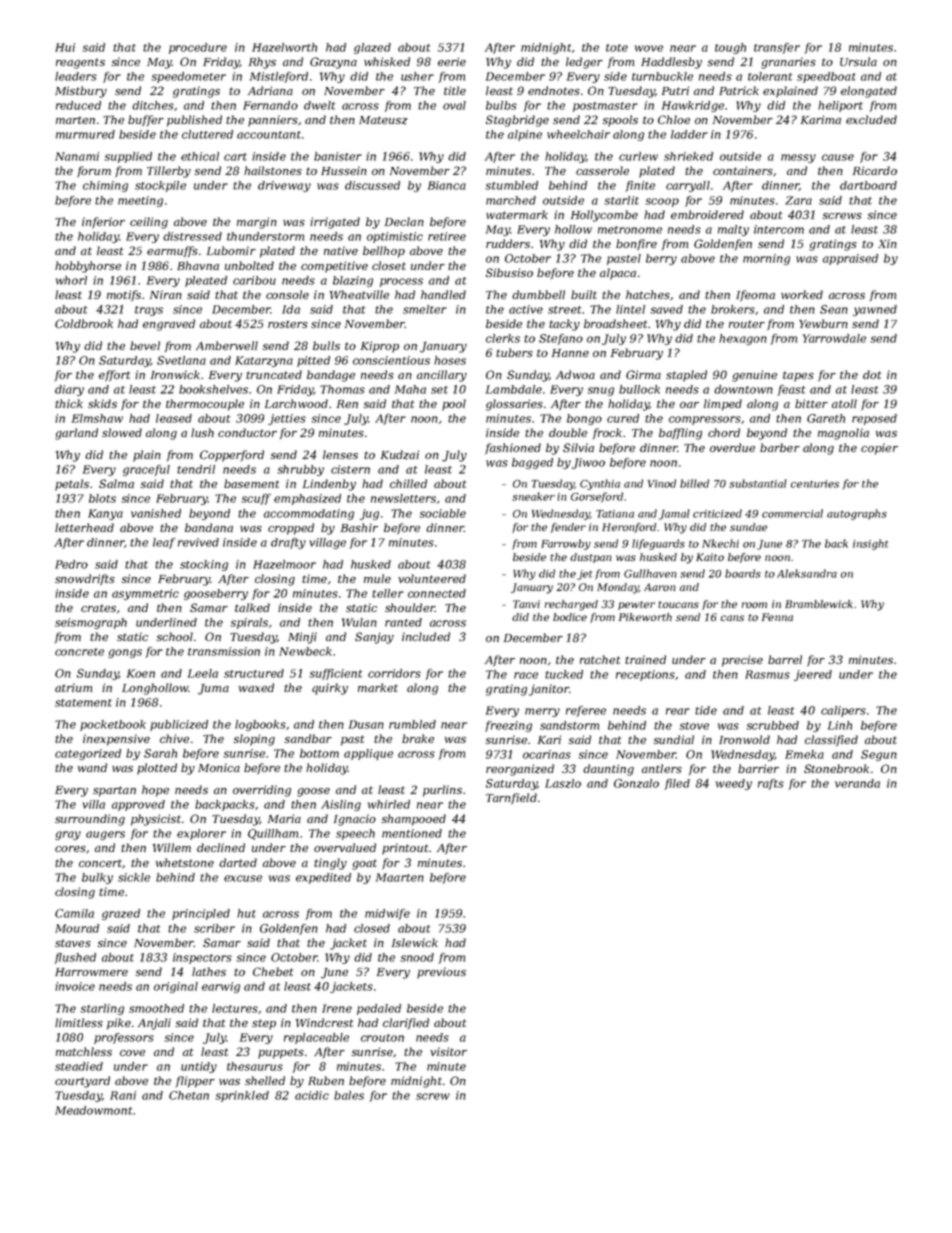  Describe the element at coordinates (65, 47) in the page. I see `Hui` at that location.
